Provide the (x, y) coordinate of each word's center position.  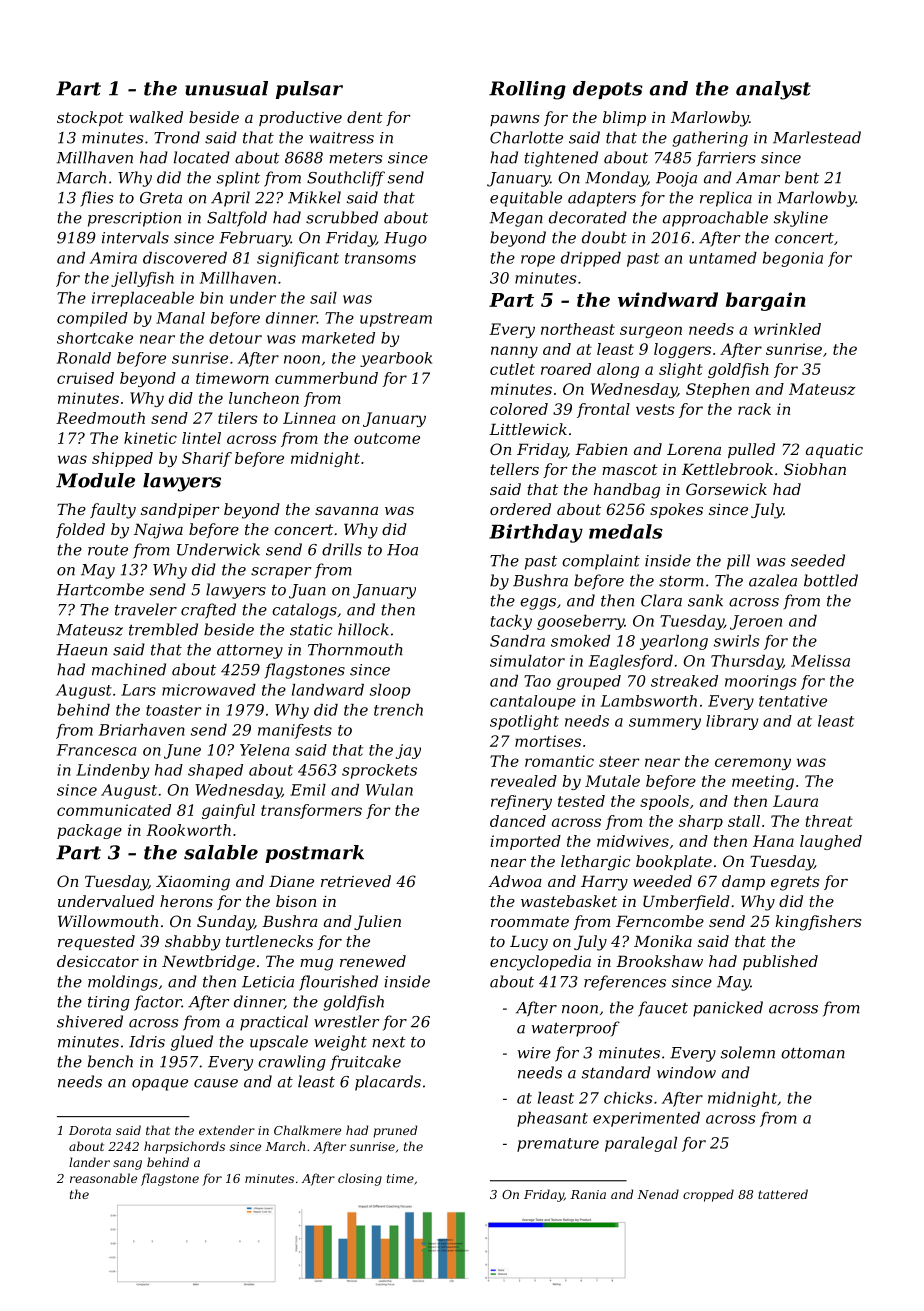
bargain (766, 301)
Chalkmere (307, 1130)
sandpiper (180, 510)
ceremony (753, 764)
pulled (751, 450)
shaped (215, 771)
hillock (363, 629)
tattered (783, 1194)
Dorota (90, 1130)
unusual (226, 88)
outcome (387, 438)
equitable (526, 199)
